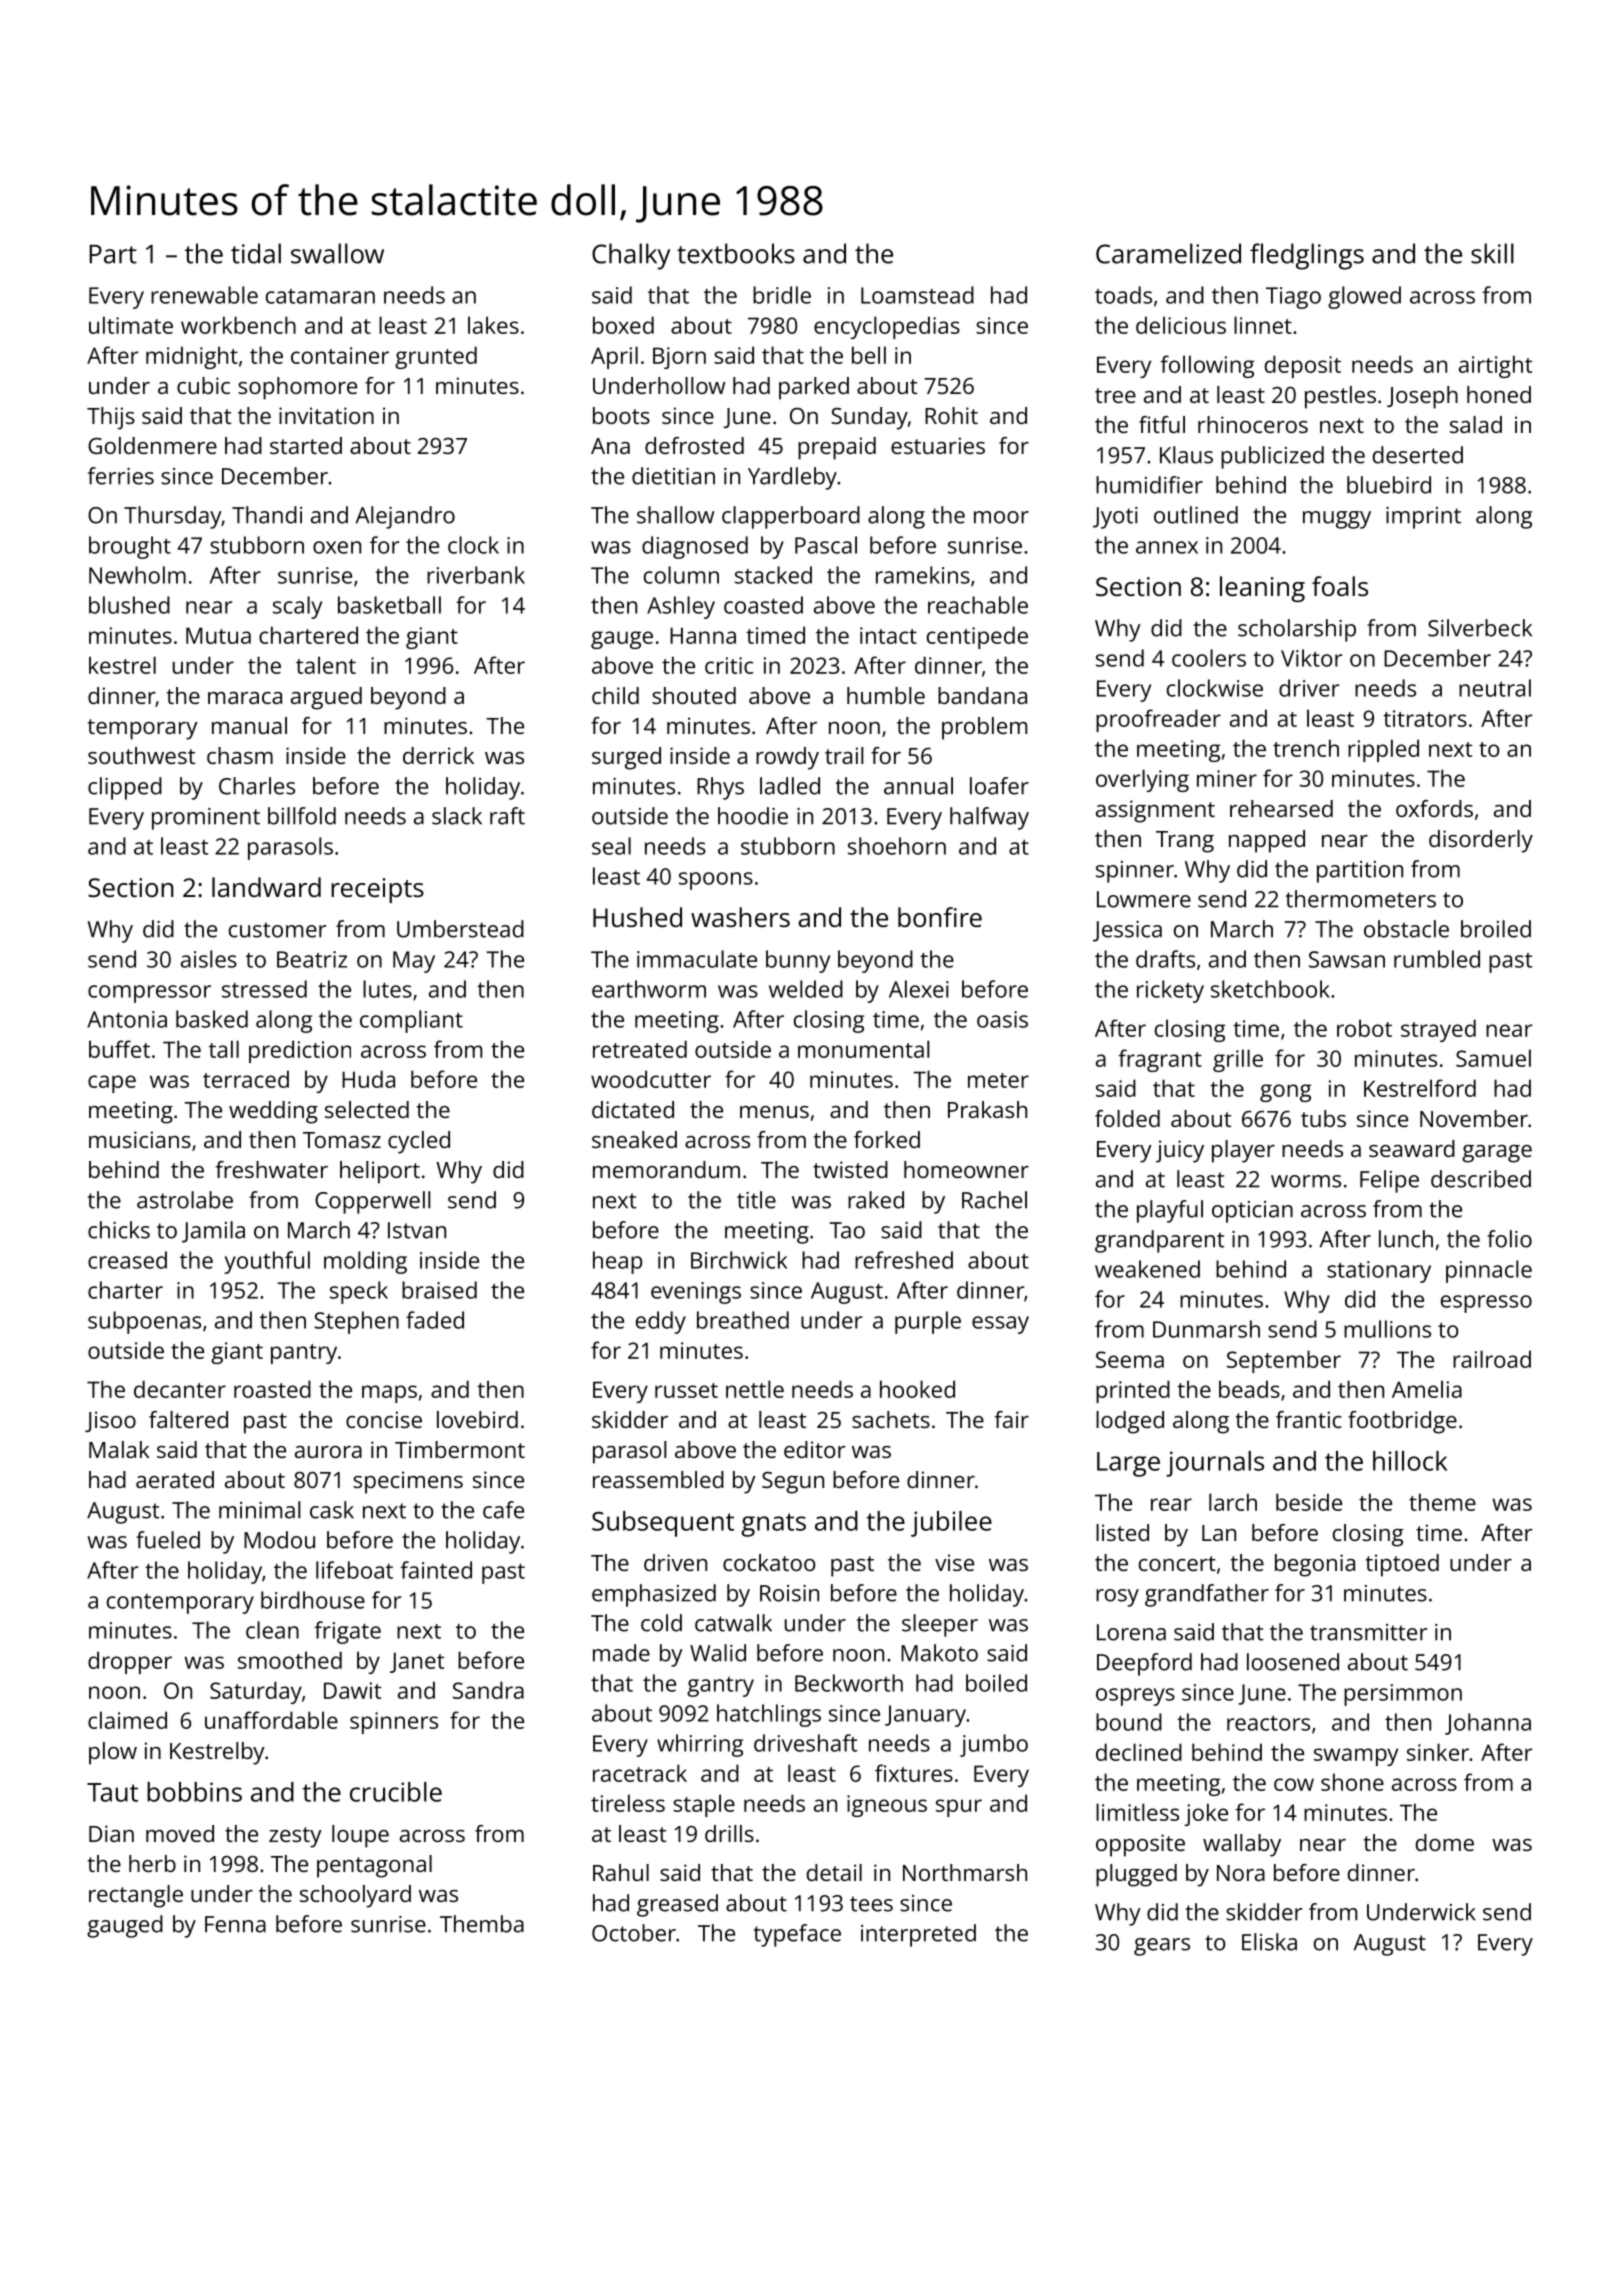 The height and width of the screenshot is (2292, 1620). I want to click on chicks, so click(119, 1230).
